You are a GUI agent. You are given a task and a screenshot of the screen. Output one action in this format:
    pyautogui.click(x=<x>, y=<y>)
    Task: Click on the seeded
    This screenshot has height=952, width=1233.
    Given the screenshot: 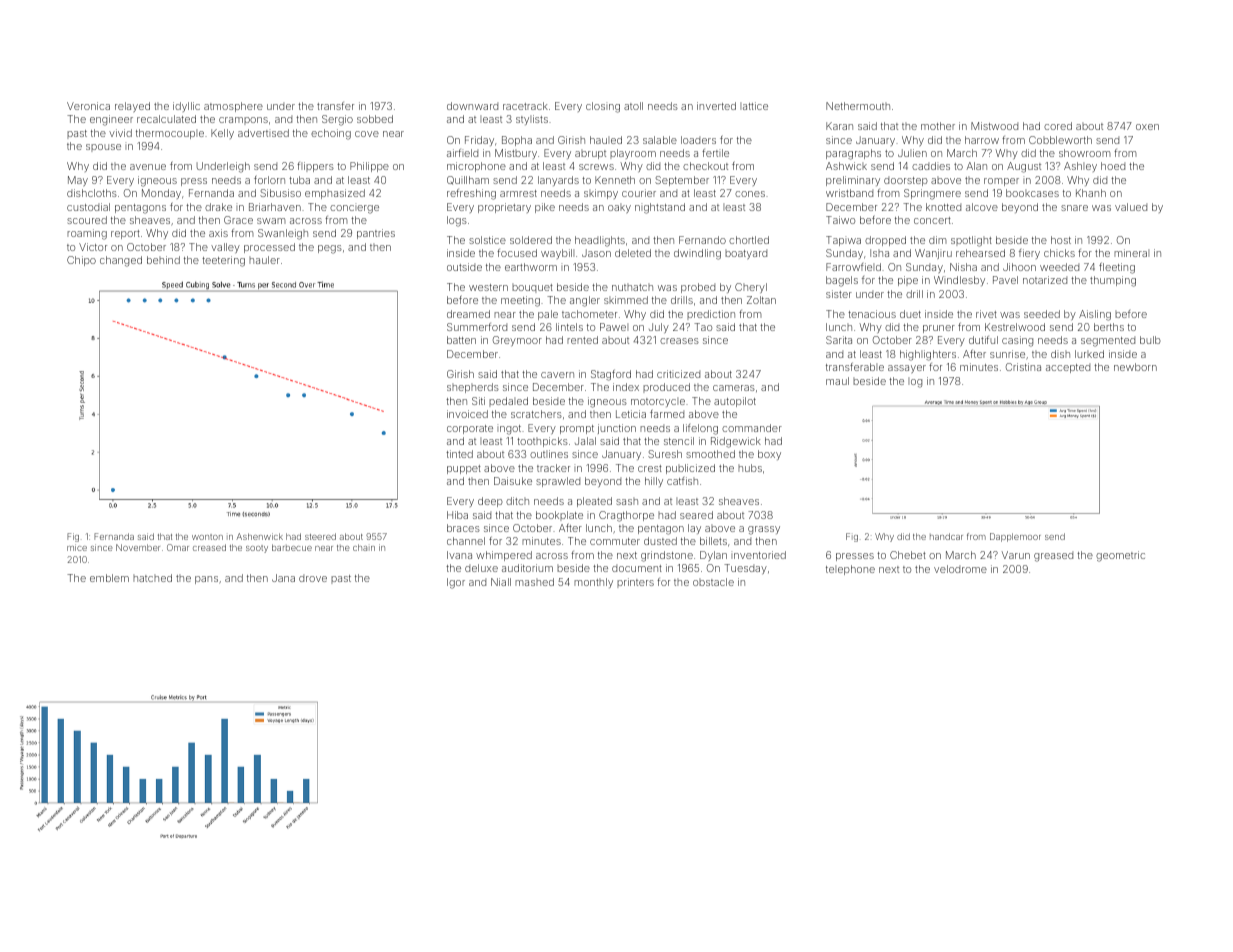 What is the action you would take?
    pyautogui.click(x=1042, y=314)
